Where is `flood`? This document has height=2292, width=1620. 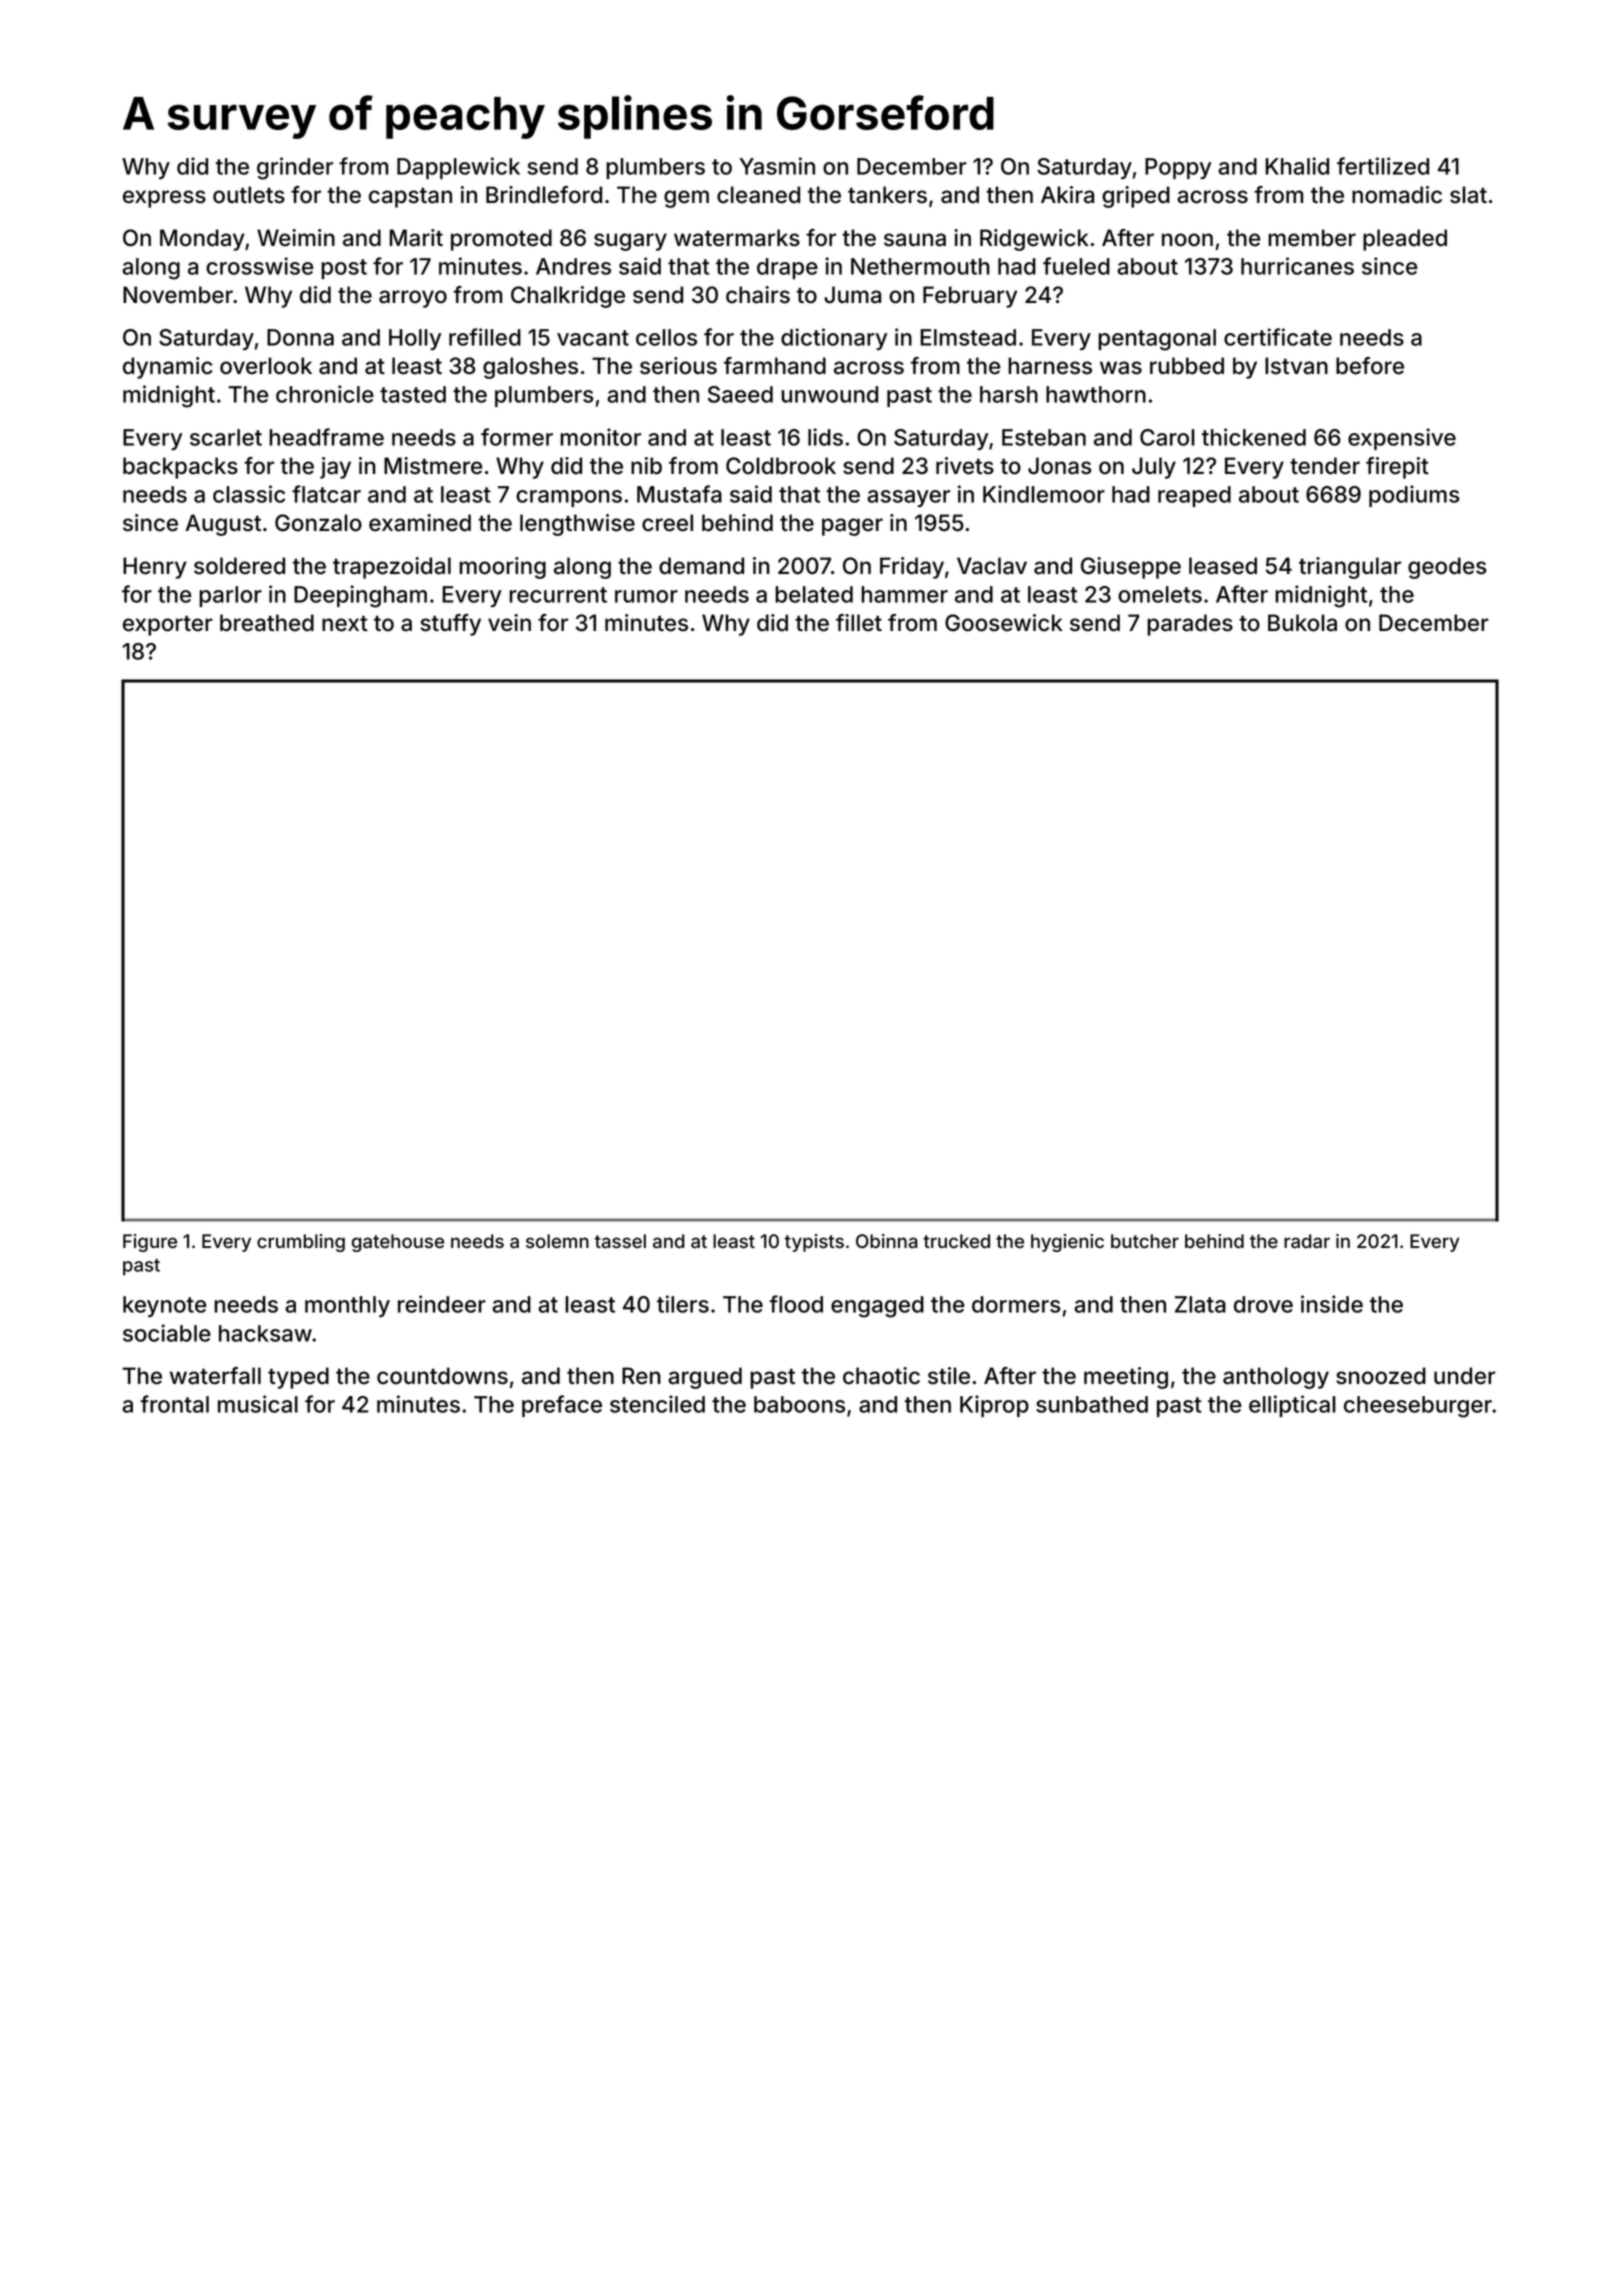
flood is located at coordinates (796, 1304).
